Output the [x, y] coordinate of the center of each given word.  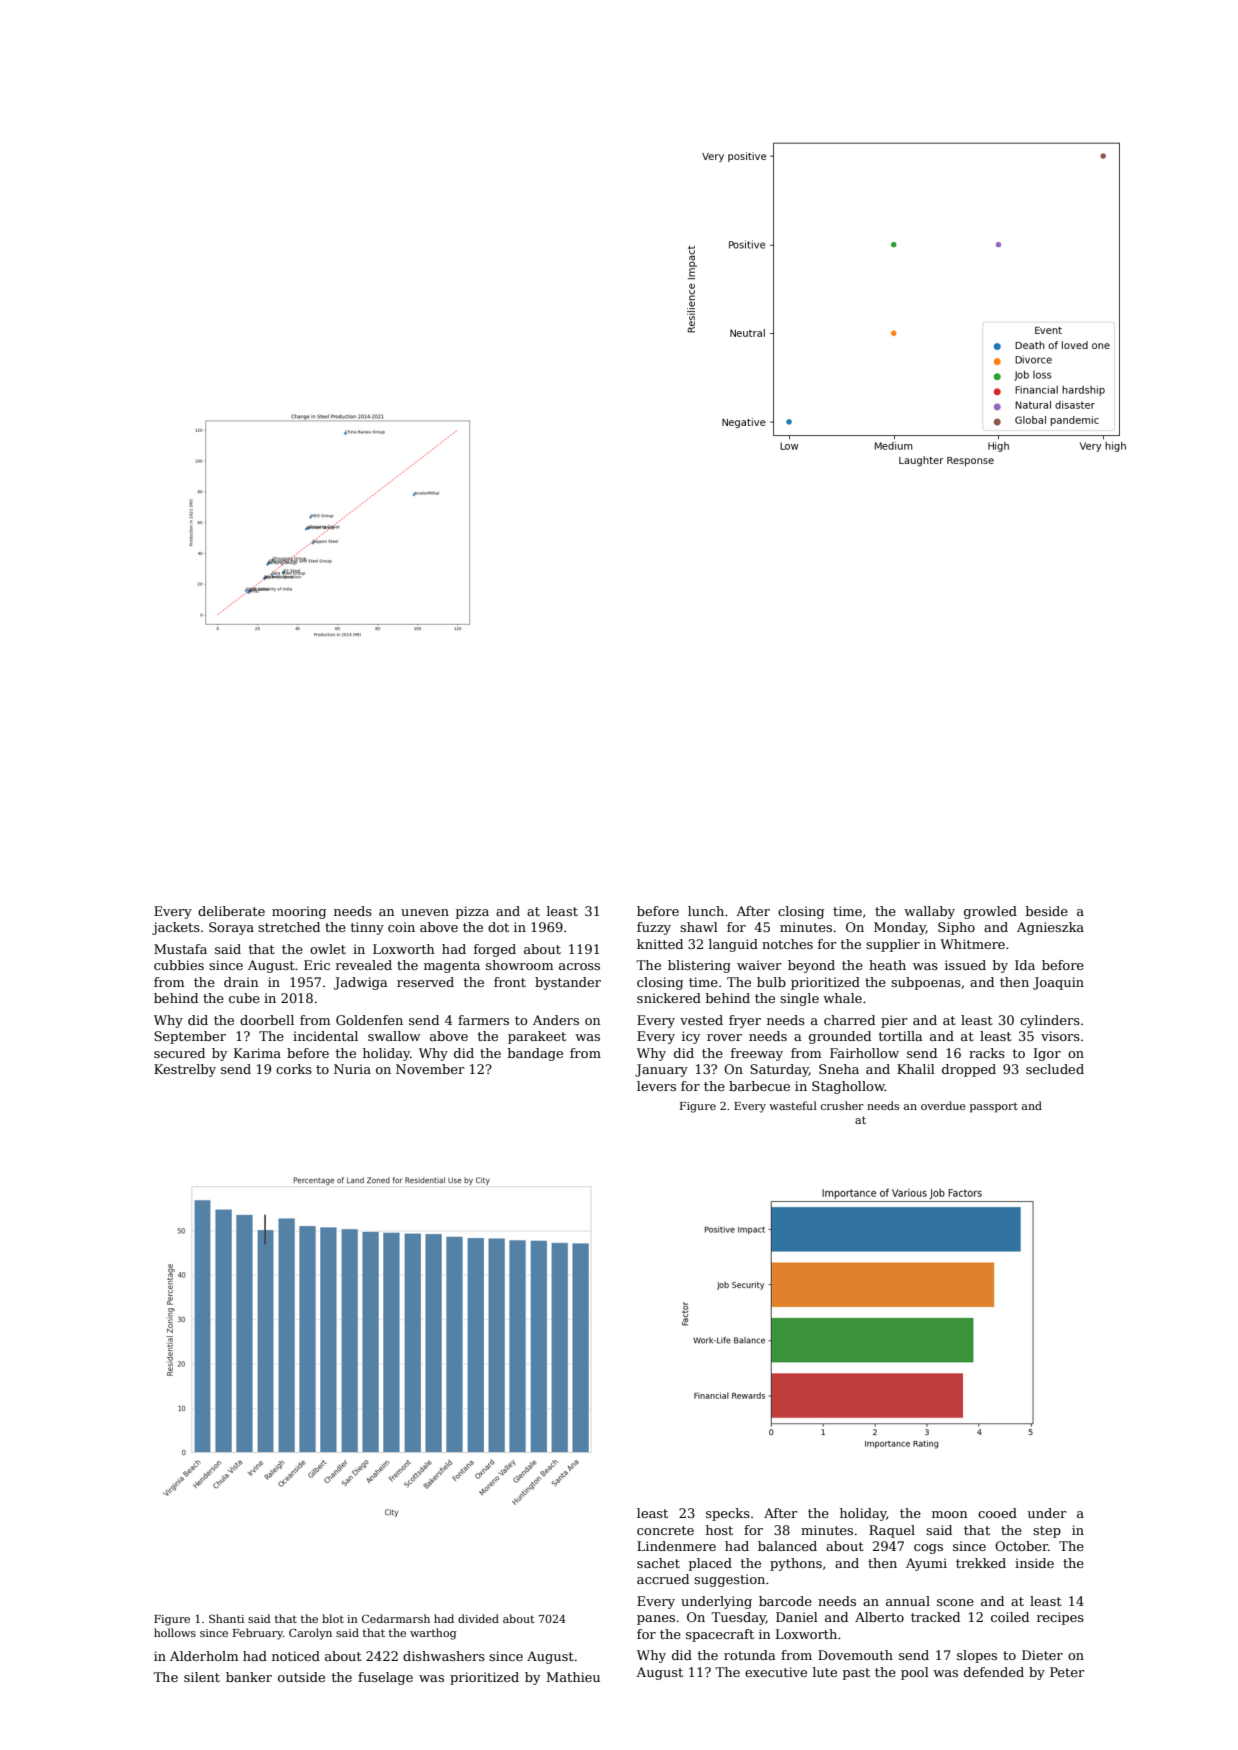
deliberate [231, 911]
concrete [665, 1530]
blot [333, 1618]
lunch [706, 911]
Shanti [226, 1618]
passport [994, 1108]
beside [1047, 911]
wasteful [793, 1105]
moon [949, 1514]
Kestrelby [185, 1070]
